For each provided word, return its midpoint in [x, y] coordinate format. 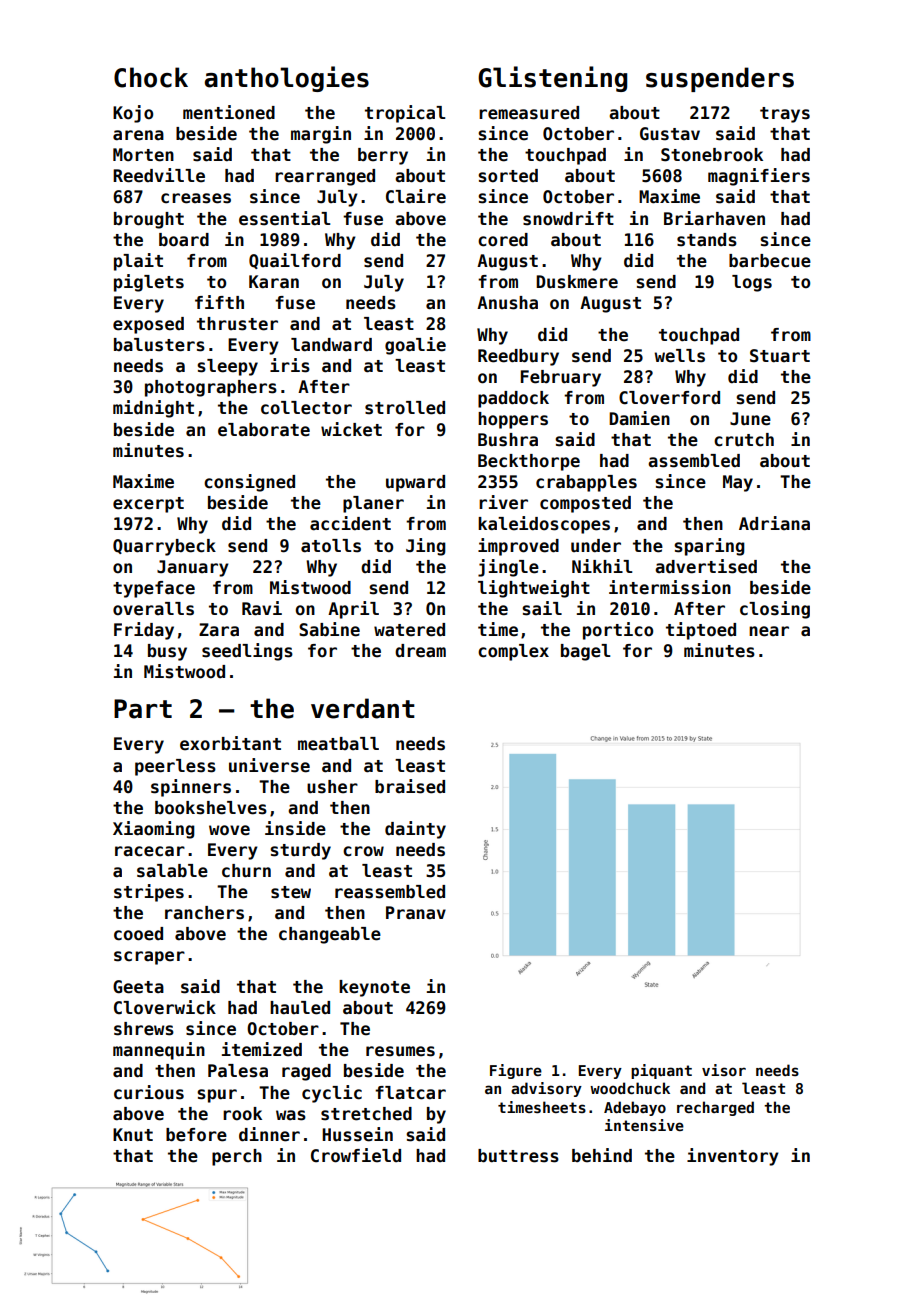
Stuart [780, 356]
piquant [661, 1071]
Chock [151, 77]
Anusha [507, 303]
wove [229, 830]
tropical [405, 114]
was [291, 1115]
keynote [374, 988]
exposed [148, 325]
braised [410, 786]
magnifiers [759, 177]
